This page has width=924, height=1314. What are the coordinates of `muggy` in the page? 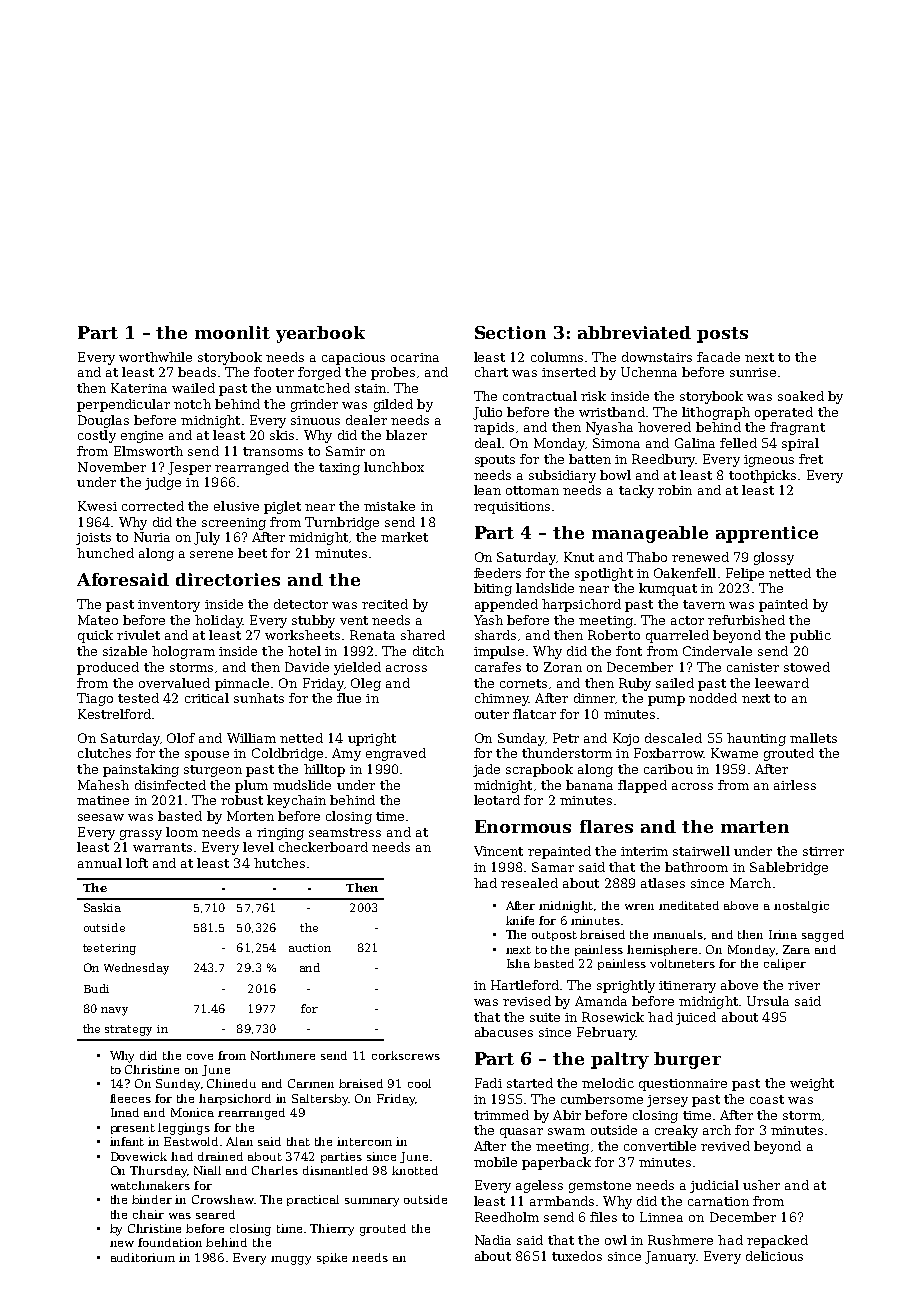 It's located at (291, 1260).
